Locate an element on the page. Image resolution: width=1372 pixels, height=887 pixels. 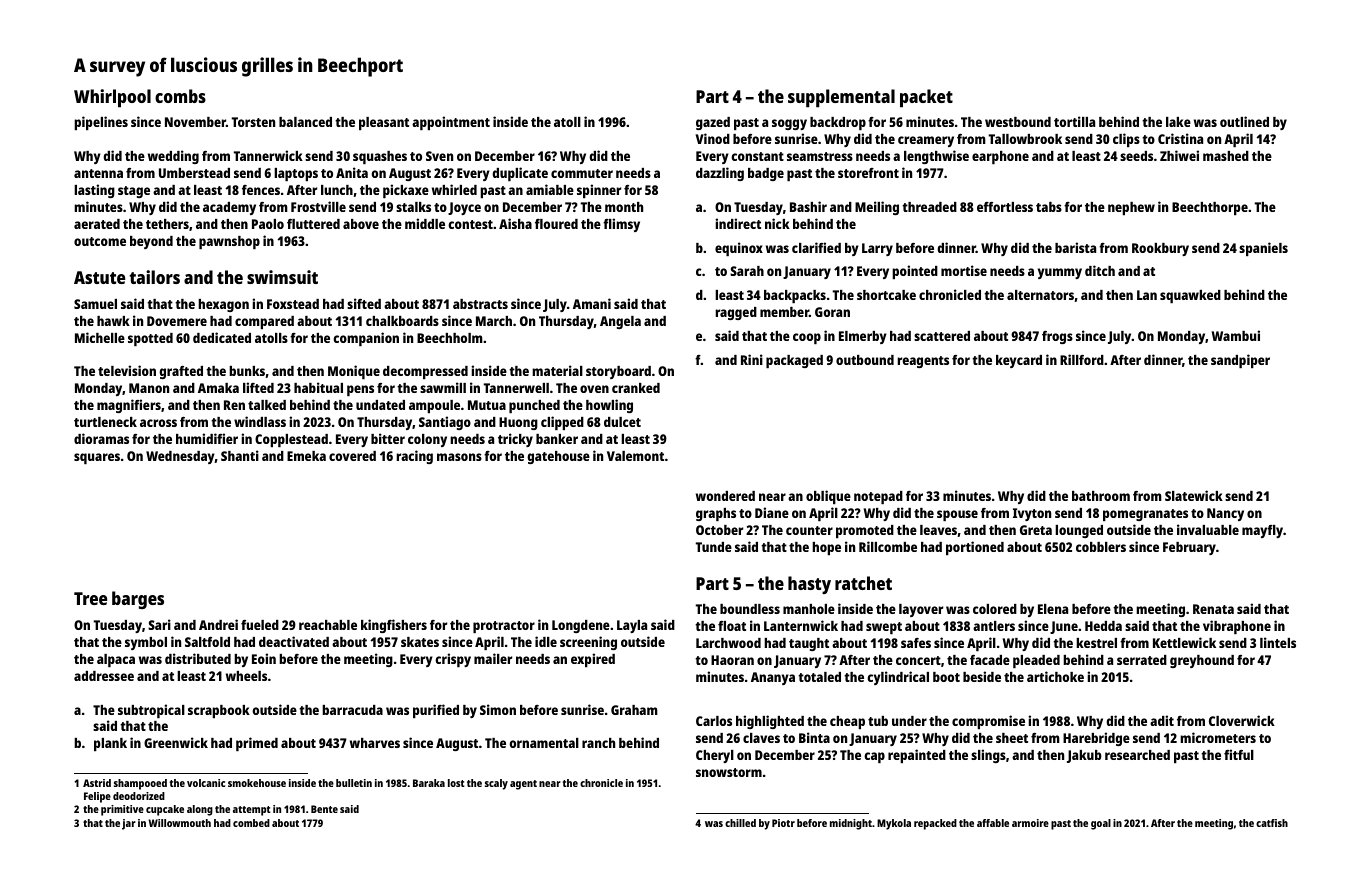
frogs is located at coordinates (1057, 337).
